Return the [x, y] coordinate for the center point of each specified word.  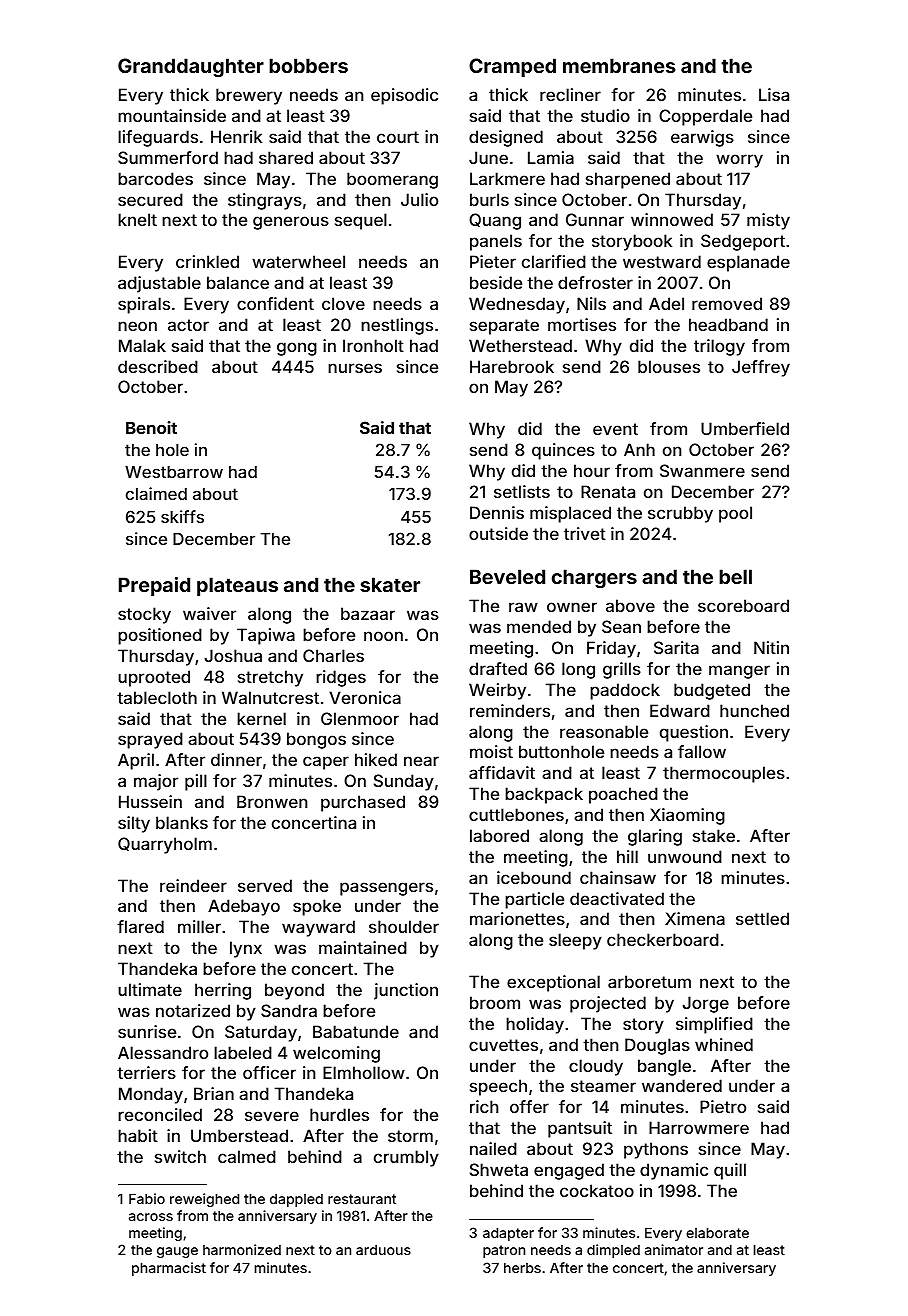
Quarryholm [165, 845]
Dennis [497, 512]
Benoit [151, 427]
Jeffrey [761, 368]
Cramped [512, 67]
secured [150, 199]
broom [495, 1002]
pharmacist [169, 1269]
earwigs [702, 138]
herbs [522, 1268]
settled [762, 918]
